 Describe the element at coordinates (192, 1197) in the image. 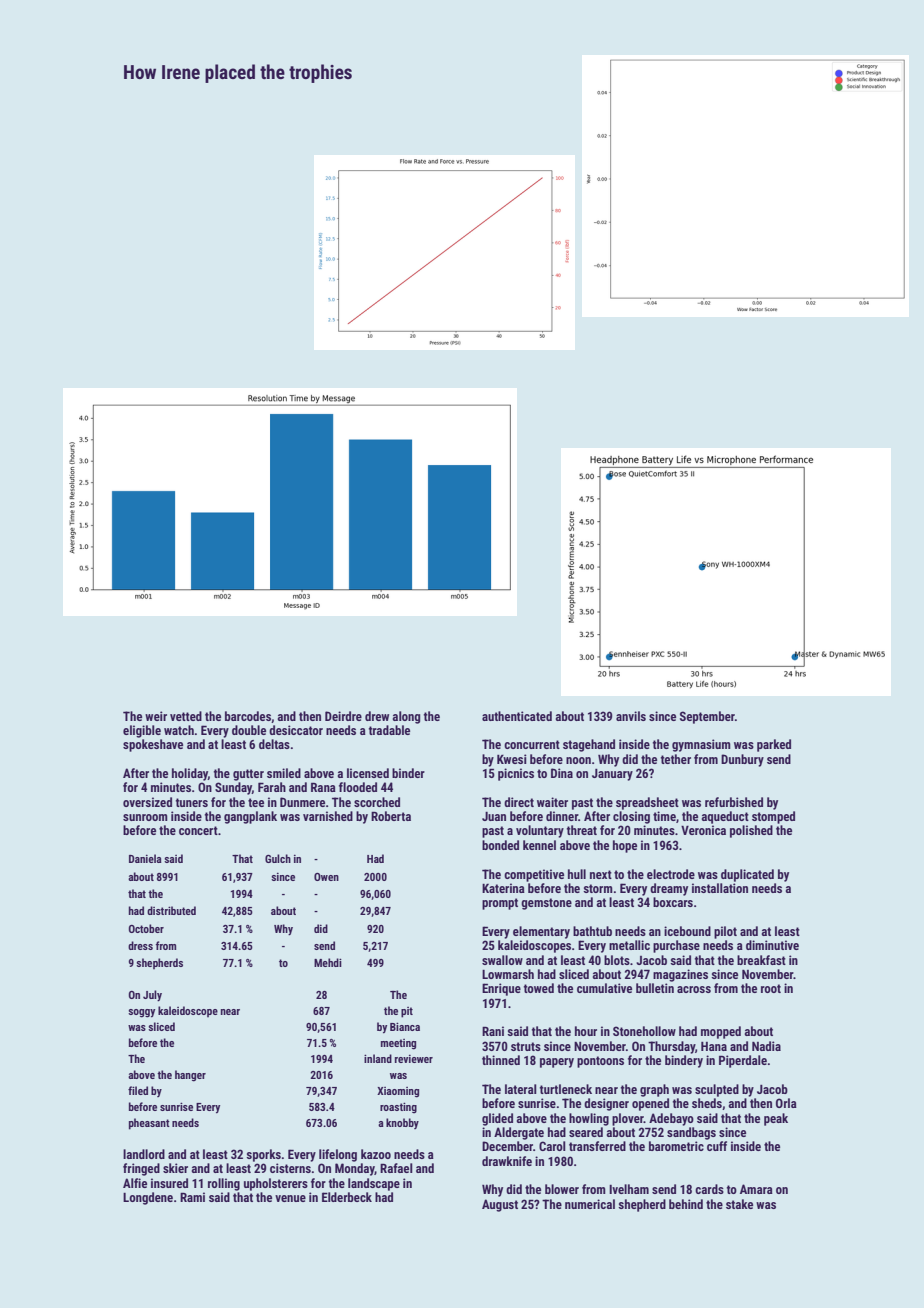

I see `Rami` at that location.
